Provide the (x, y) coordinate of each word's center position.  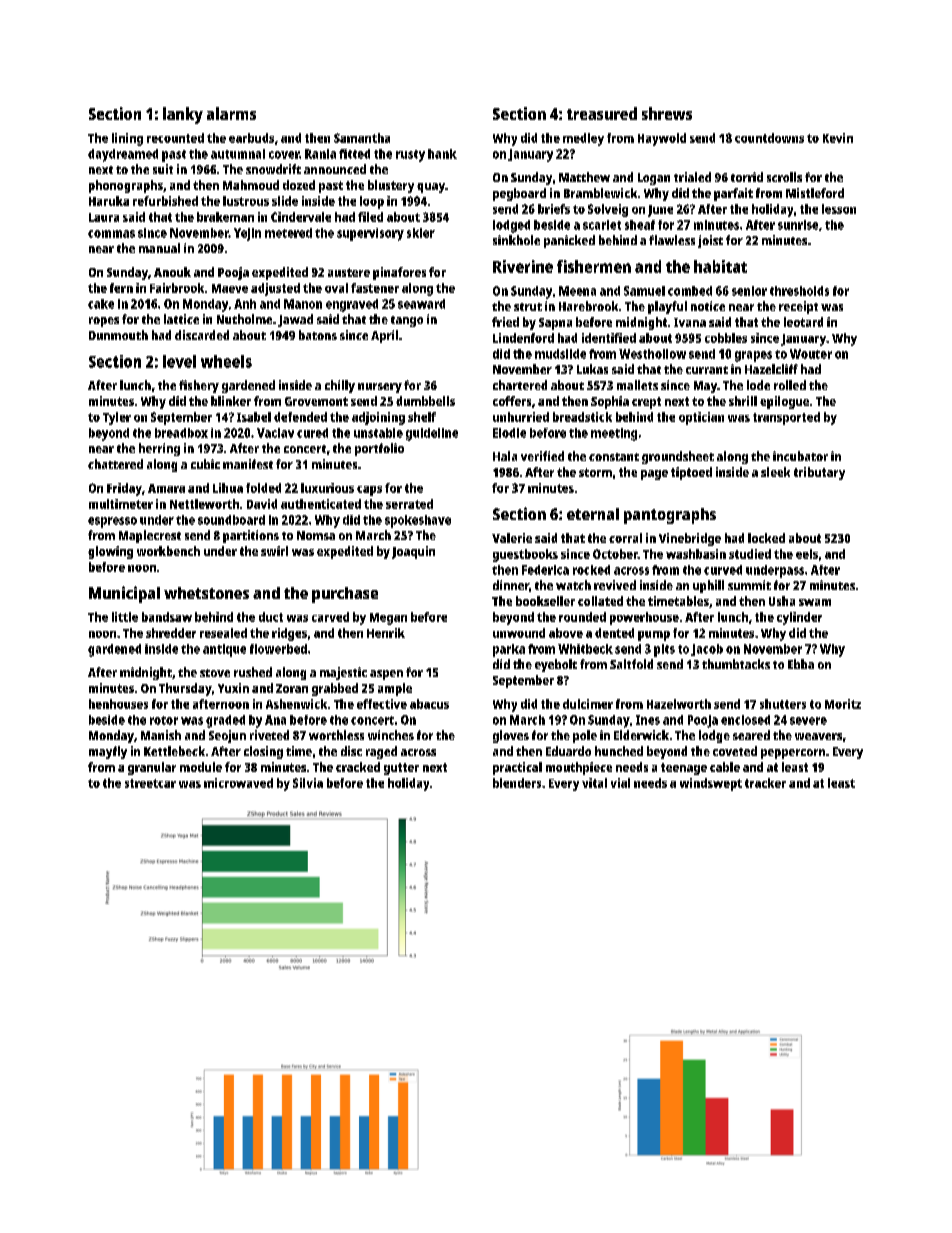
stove (215, 673)
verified (542, 456)
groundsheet (678, 457)
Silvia (308, 783)
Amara (166, 488)
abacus (429, 704)
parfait (733, 194)
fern (121, 288)
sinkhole (516, 240)
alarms (231, 113)
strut (528, 307)
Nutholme (244, 319)
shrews (667, 113)
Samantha (362, 138)
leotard (803, 322)
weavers (818, 736)
